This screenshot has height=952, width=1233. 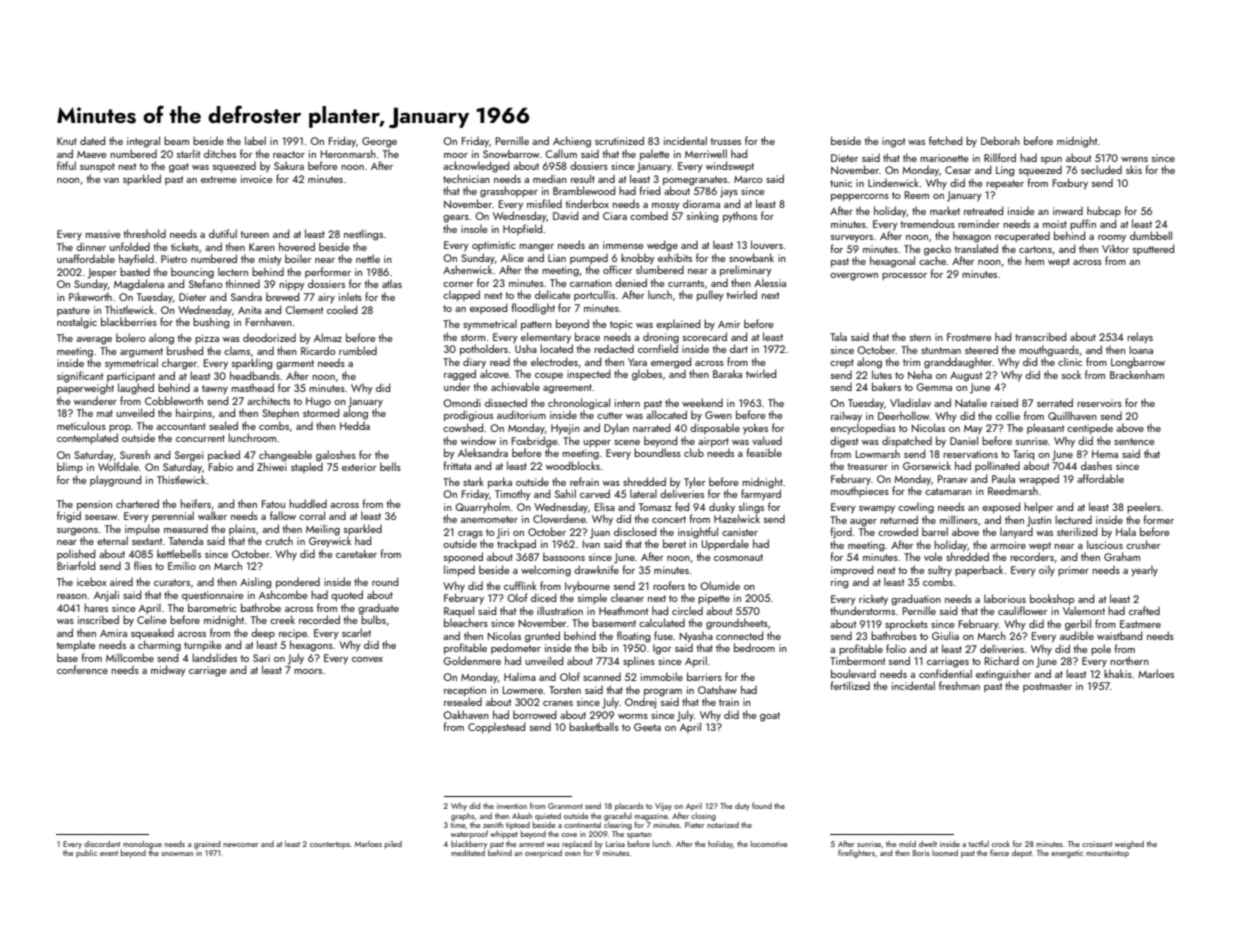 What do you see at coordinates (1000, 140) in the screenshot?
I see `Deborah` at bounding box center [1000, 140].
